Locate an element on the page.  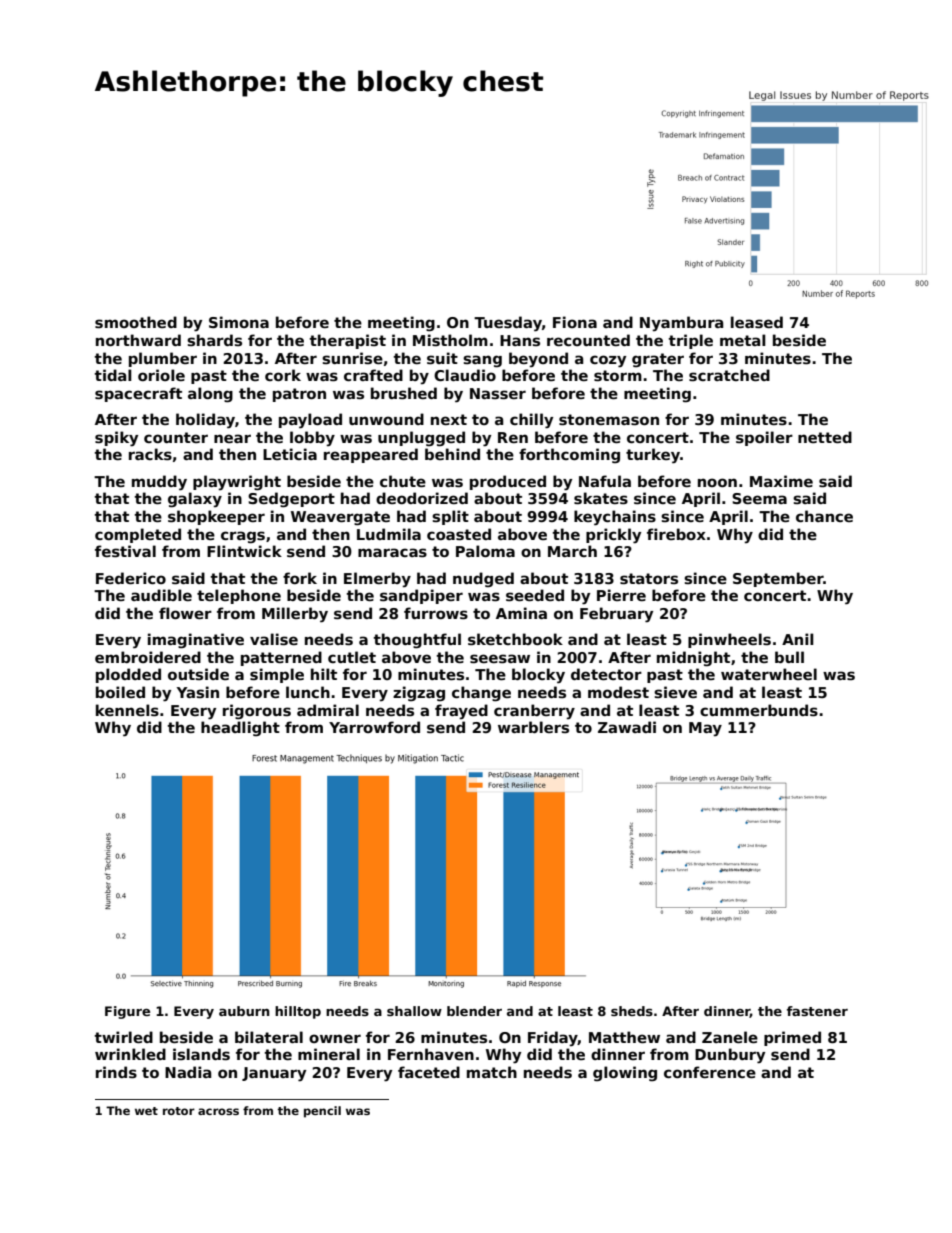
Zawadi is located at coordinates (627, 727).
